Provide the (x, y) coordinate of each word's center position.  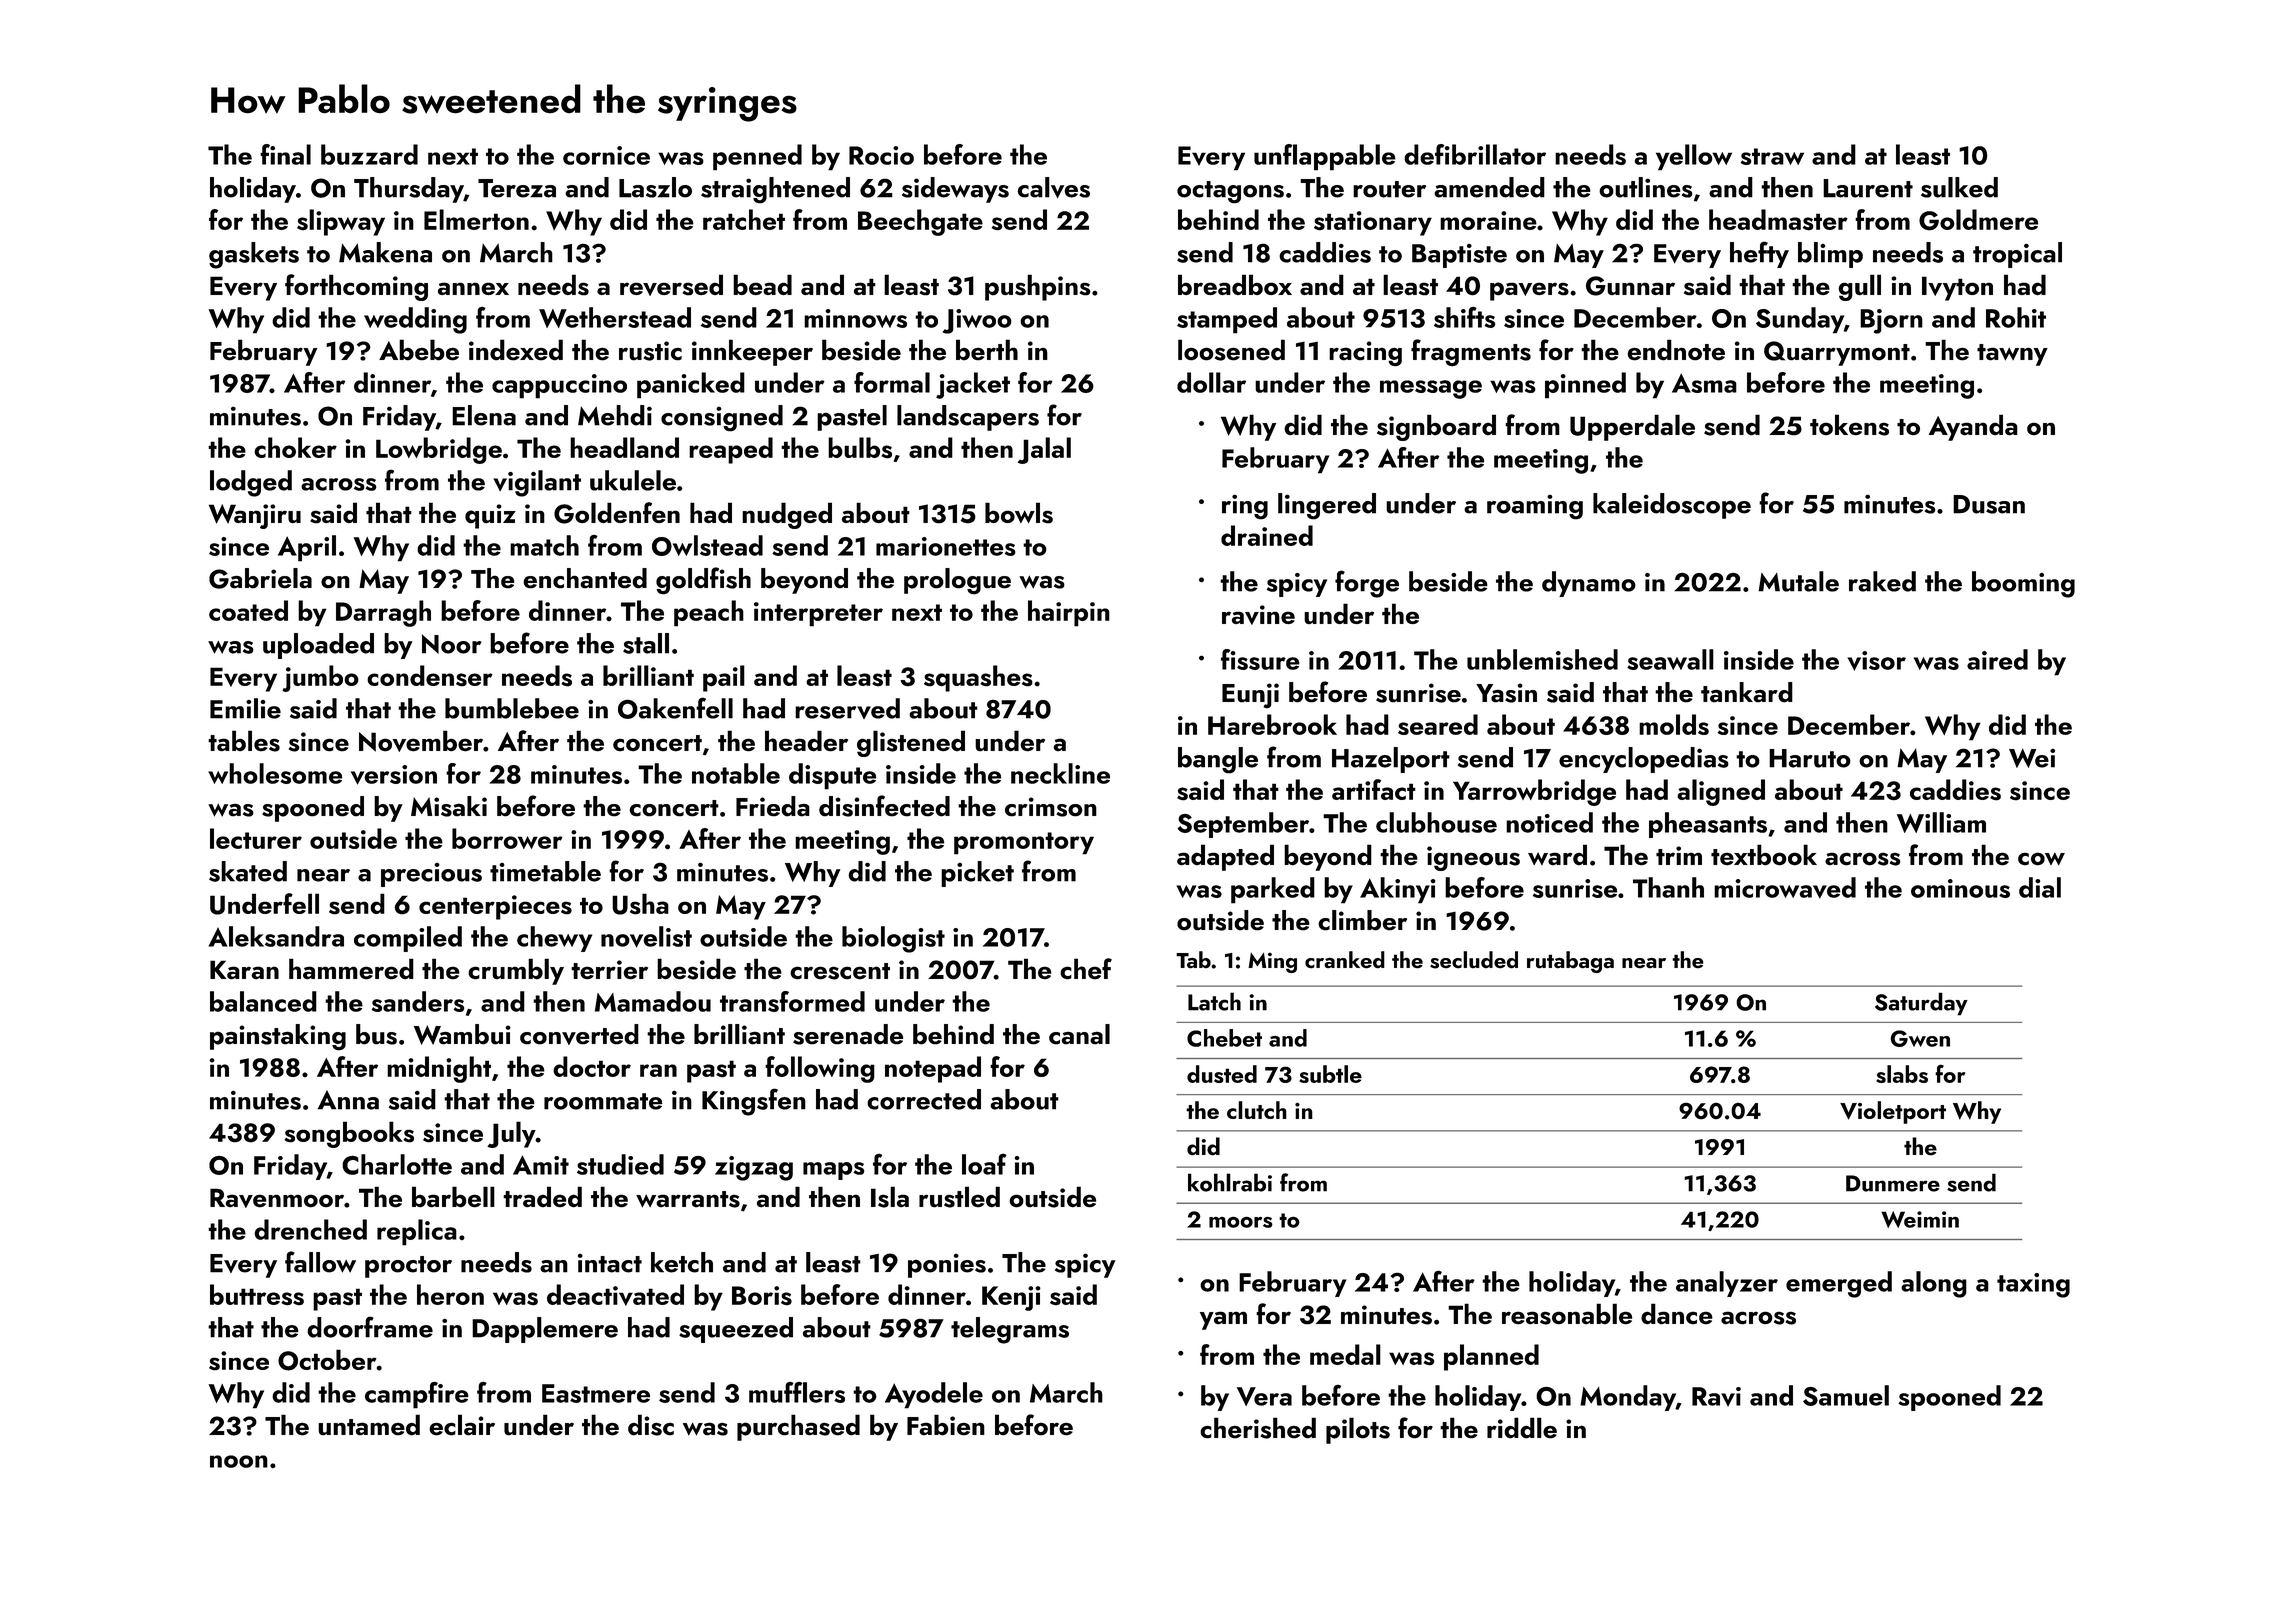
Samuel (1846, 1395)
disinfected (884, 806)
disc (651, 1425)
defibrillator (1475, 154)
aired (1997, 659)
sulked (1959, 187)
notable (736, 773)
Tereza (517, 188)
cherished (1258, 1428)
